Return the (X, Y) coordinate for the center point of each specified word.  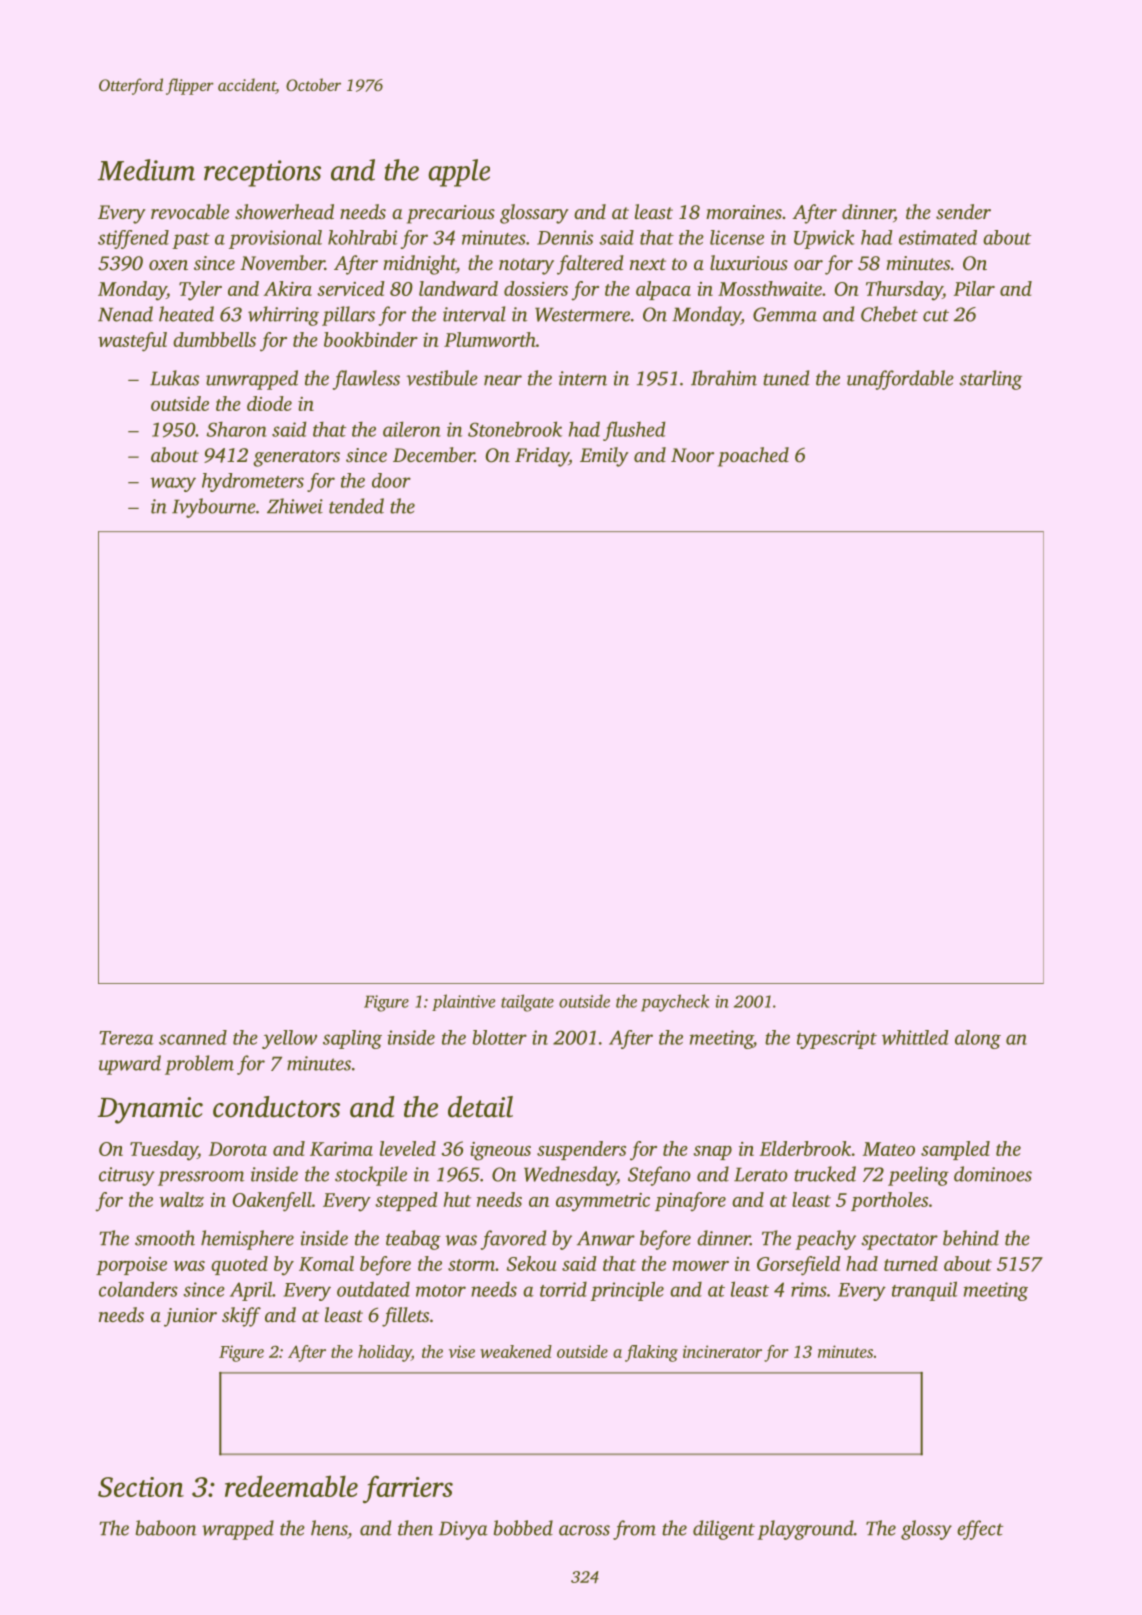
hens (329, 1528)
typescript (837, 1039)
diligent (724, 1530)
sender (963, 211)
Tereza (126, 1038)
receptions (262, 173)
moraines (744, 212)
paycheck (675, 1003)
